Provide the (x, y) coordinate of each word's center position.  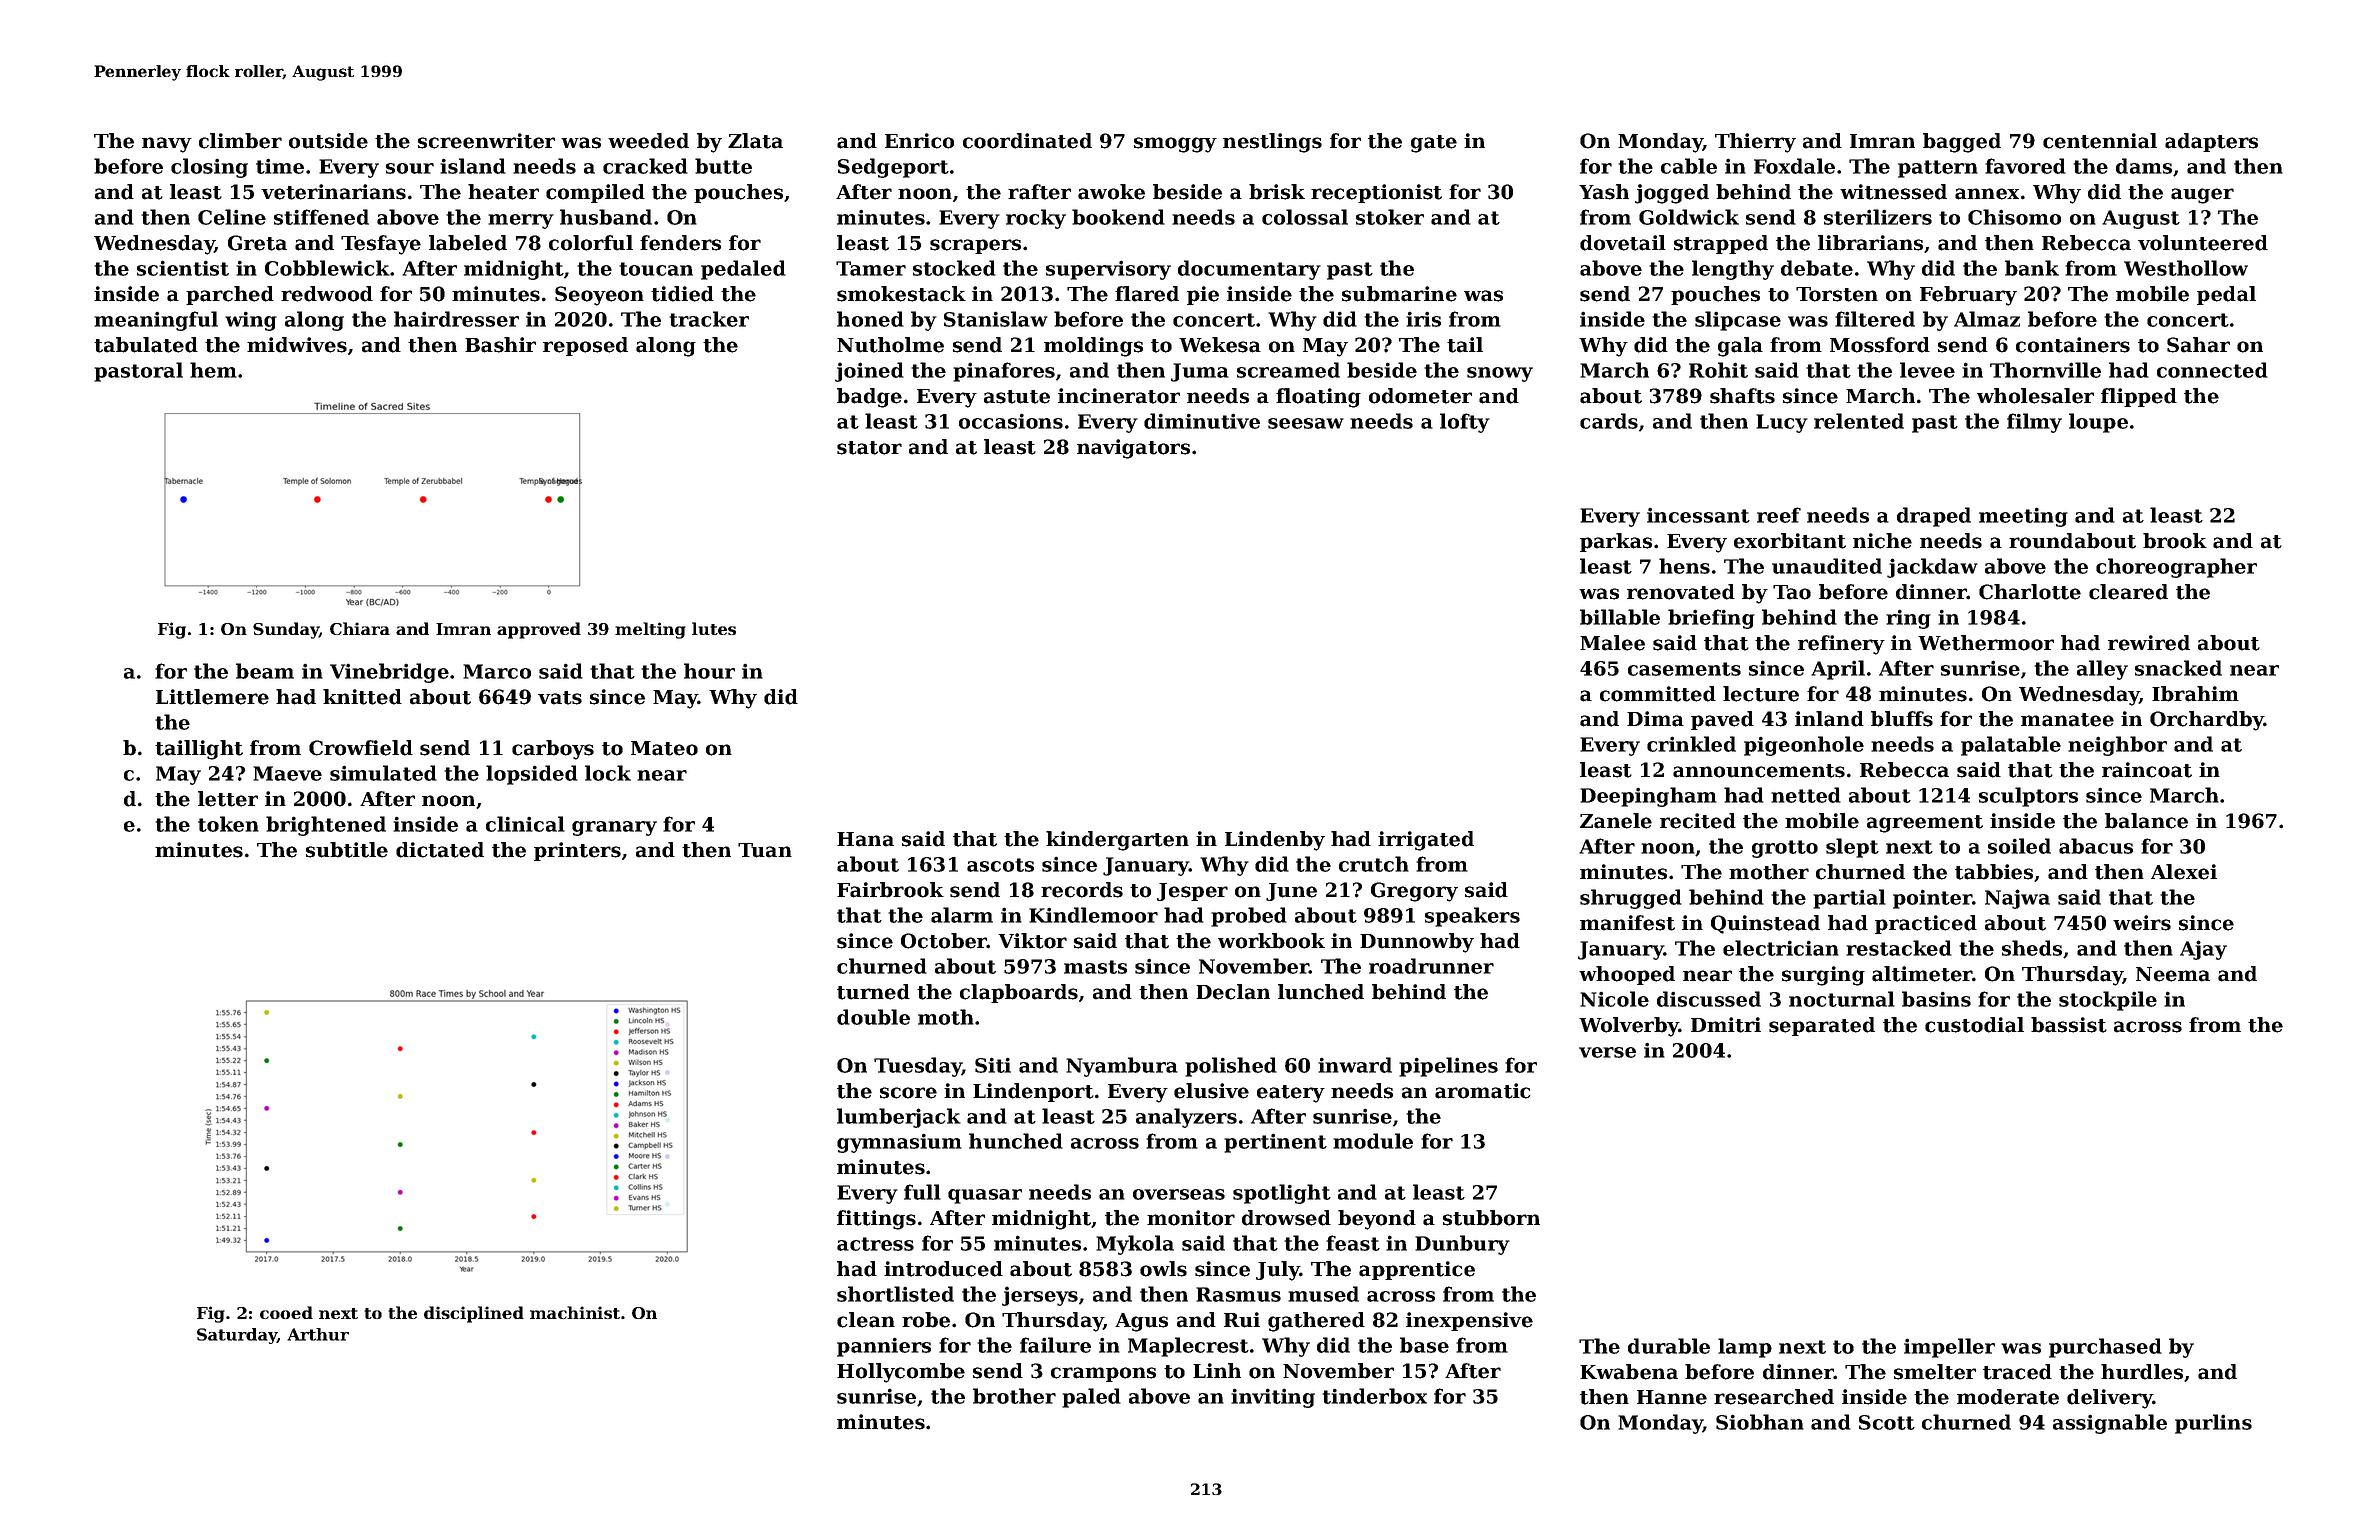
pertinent (1275, 1143)
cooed (286, 1312)
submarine (1399, 294)
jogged (1672, 194)
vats (560, 698)
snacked (2178, 668)
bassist (2069, 1025)
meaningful (156, 321)
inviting (1273, 1398)
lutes (714, 628)
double (873, 1017)
